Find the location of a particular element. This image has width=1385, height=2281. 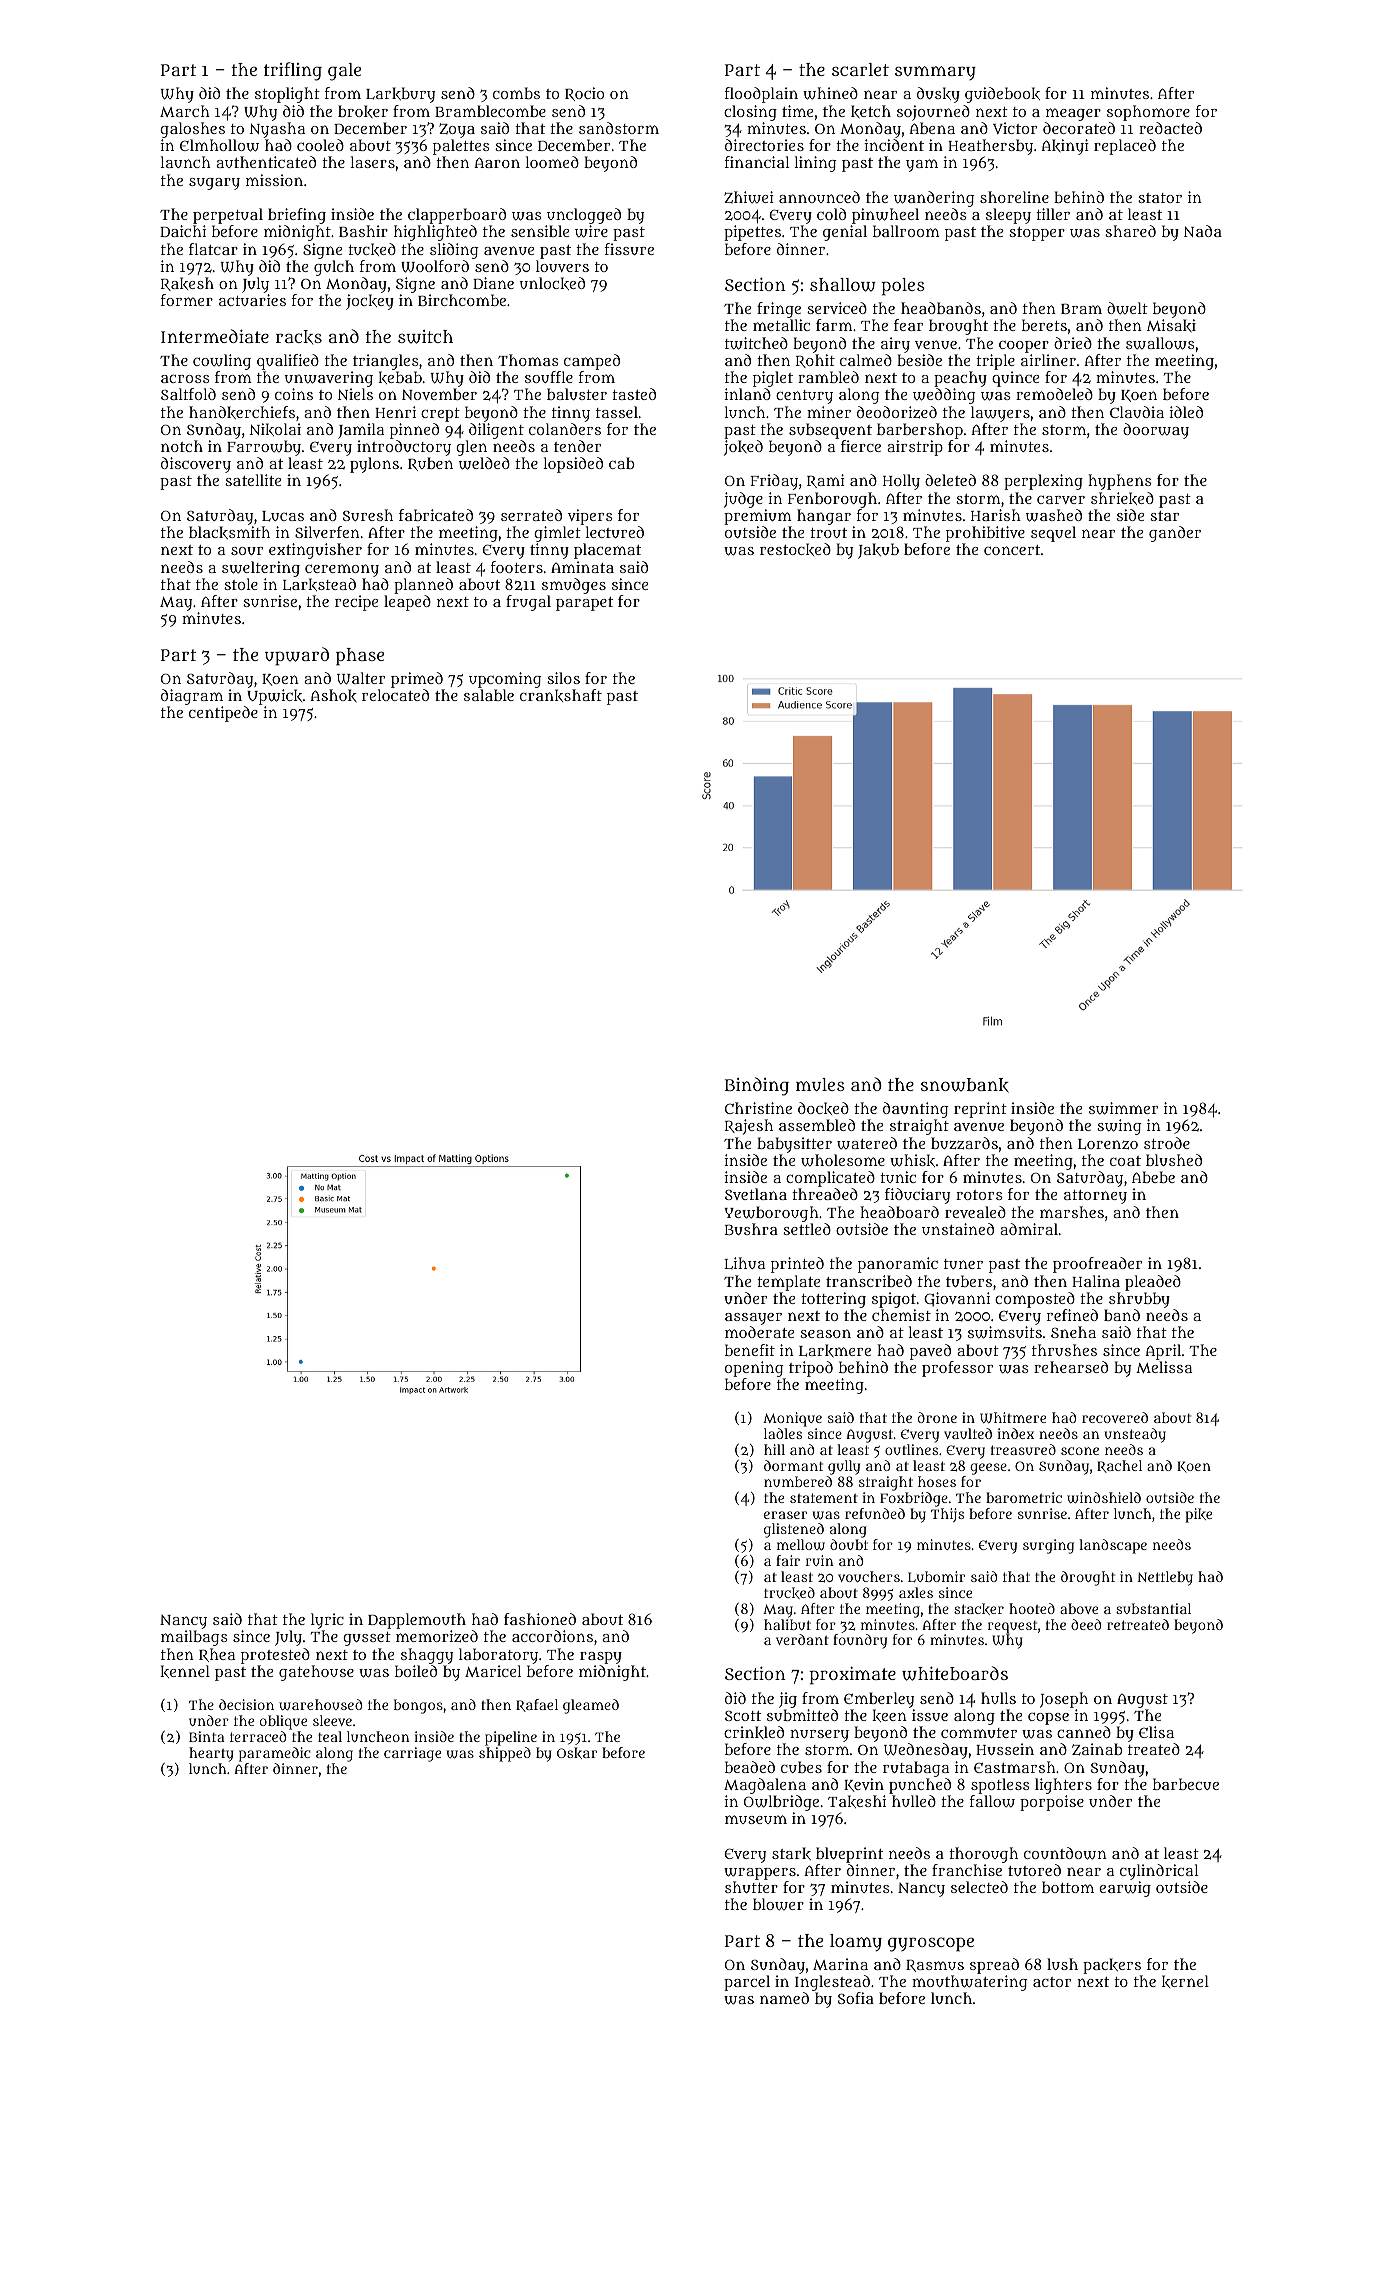

scarlet is located at coordinates (860, 69).
